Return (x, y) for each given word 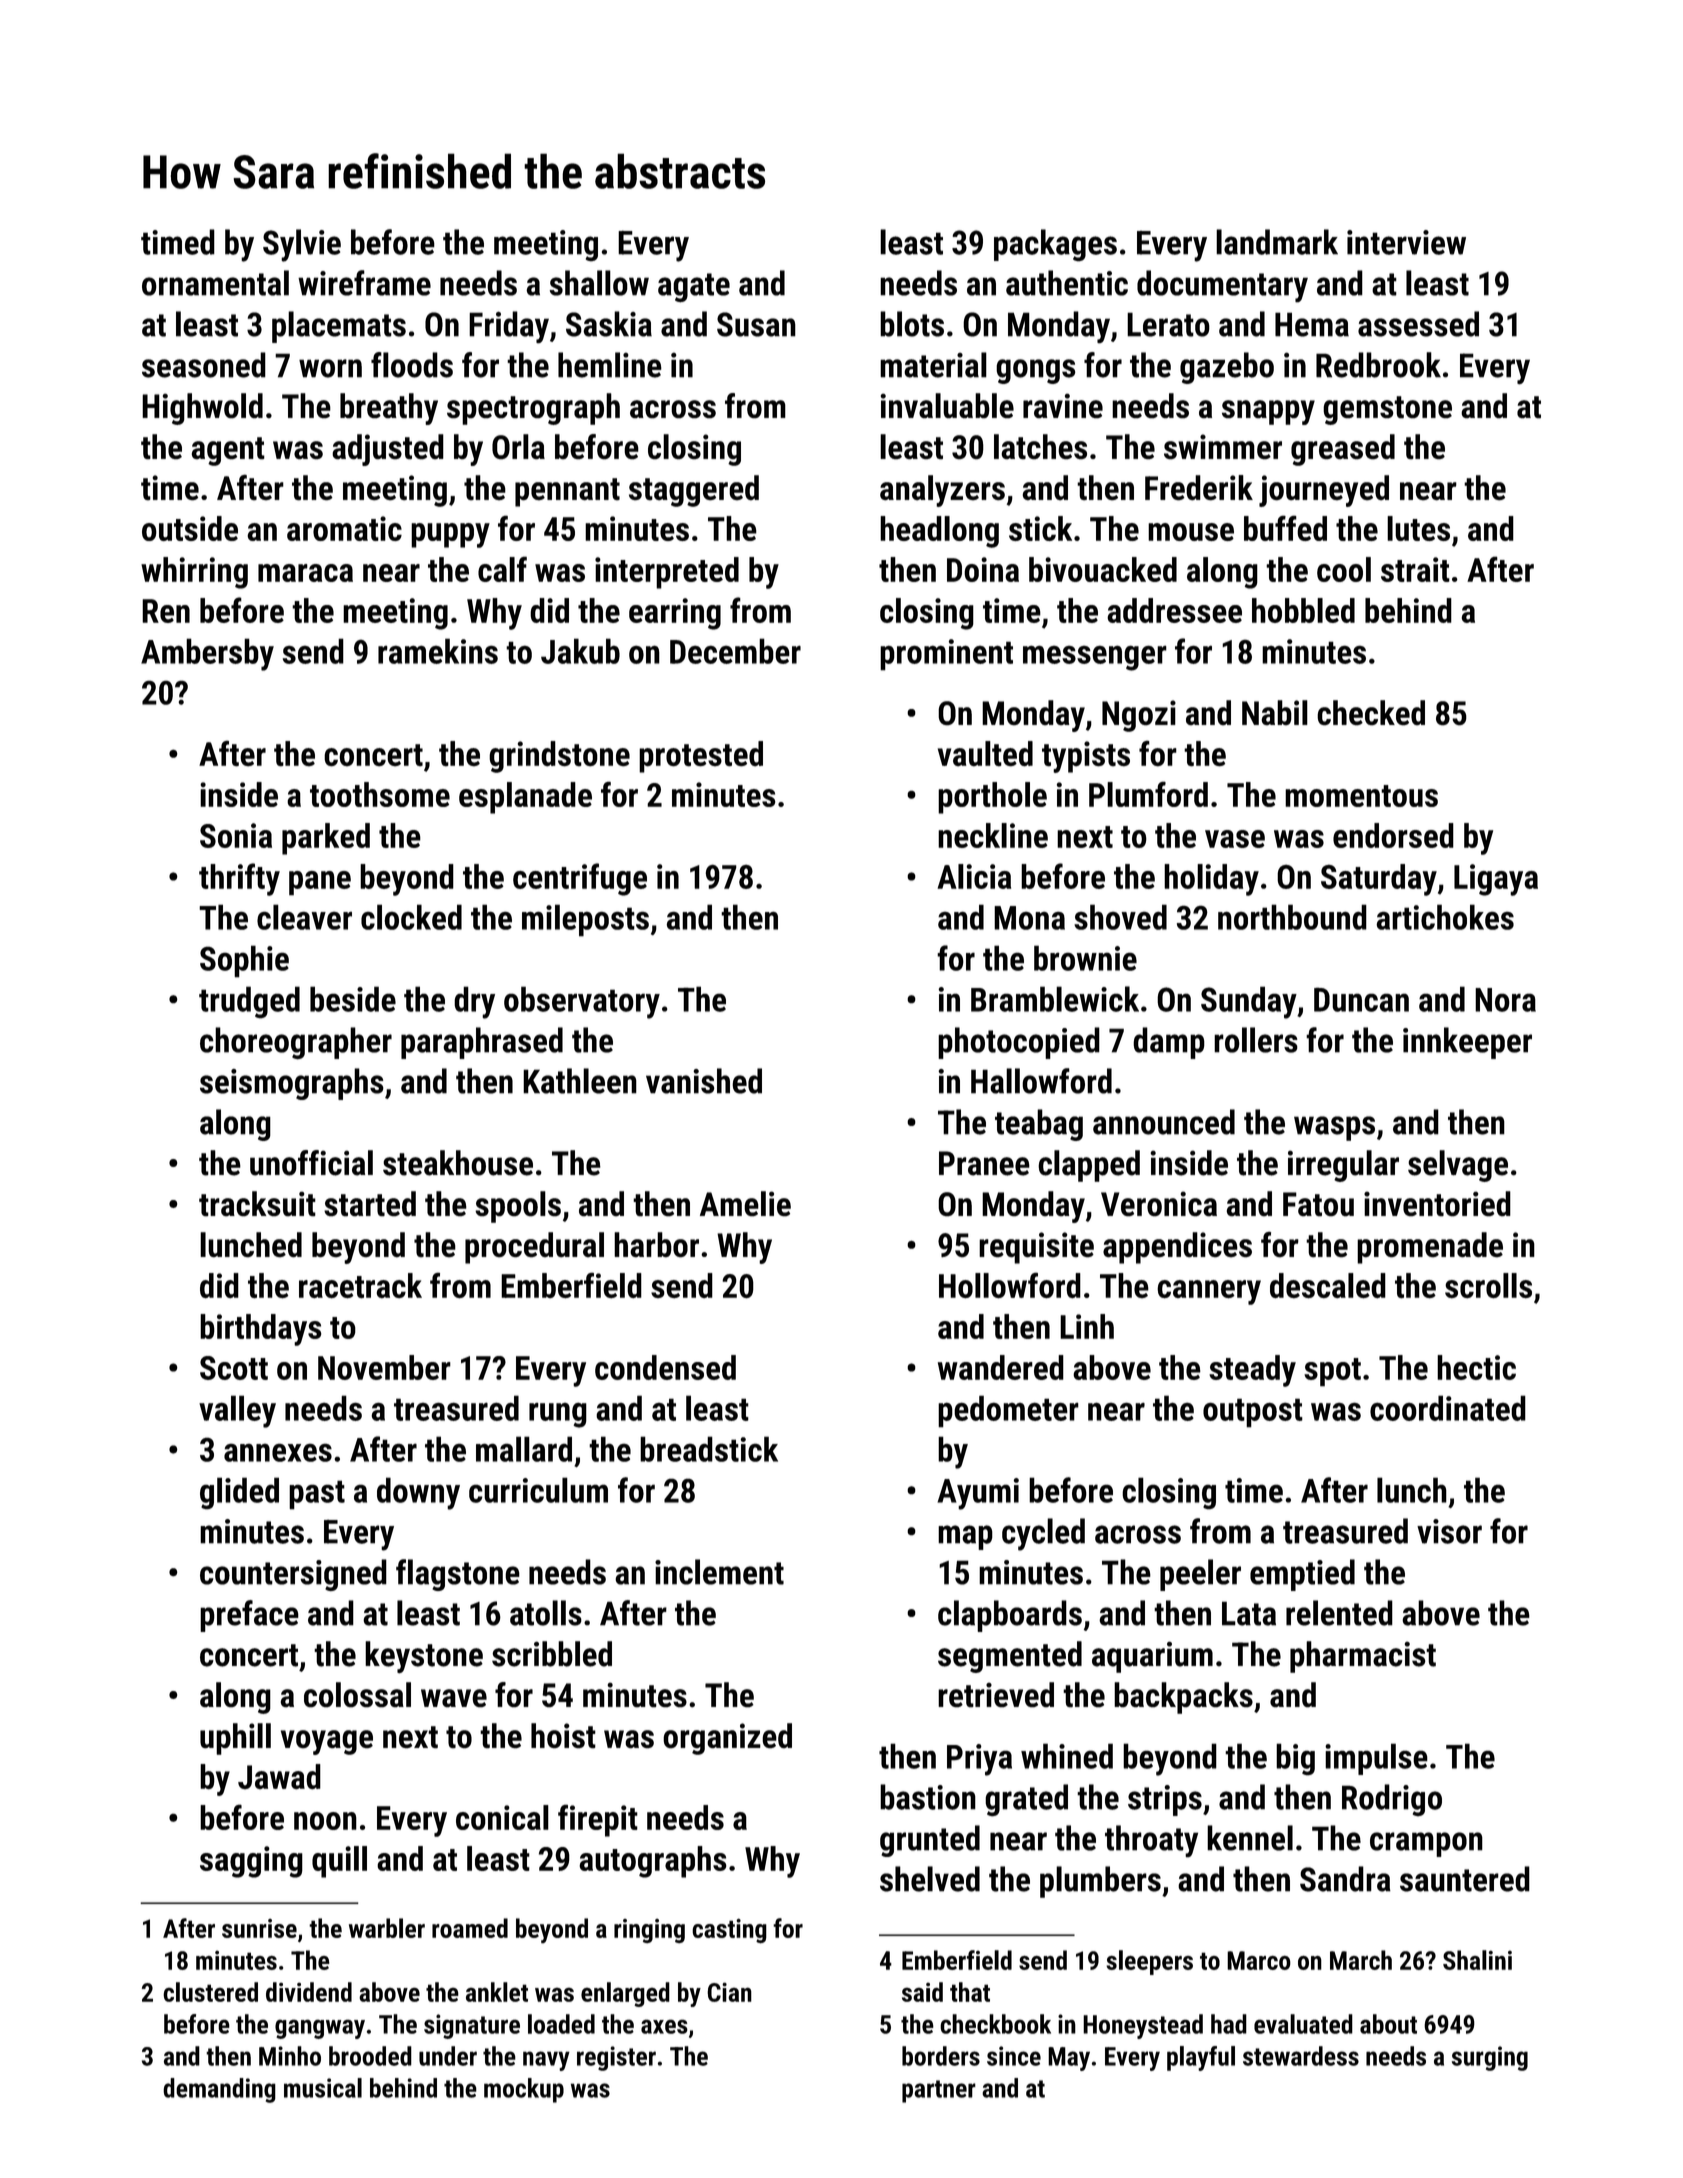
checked (1371, 713)
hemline (610, 365)
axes (664, 2026)
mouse (1191, 532)
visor (1449, 1531)
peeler (1200, 1575)
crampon (1426, 1844)
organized (727, 1739)
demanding (219, 2090)
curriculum (538, 1490)
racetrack (360, 1286)
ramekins (438, 651)
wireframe (364, 283)
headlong (939, 532)
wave (454, 1698)
